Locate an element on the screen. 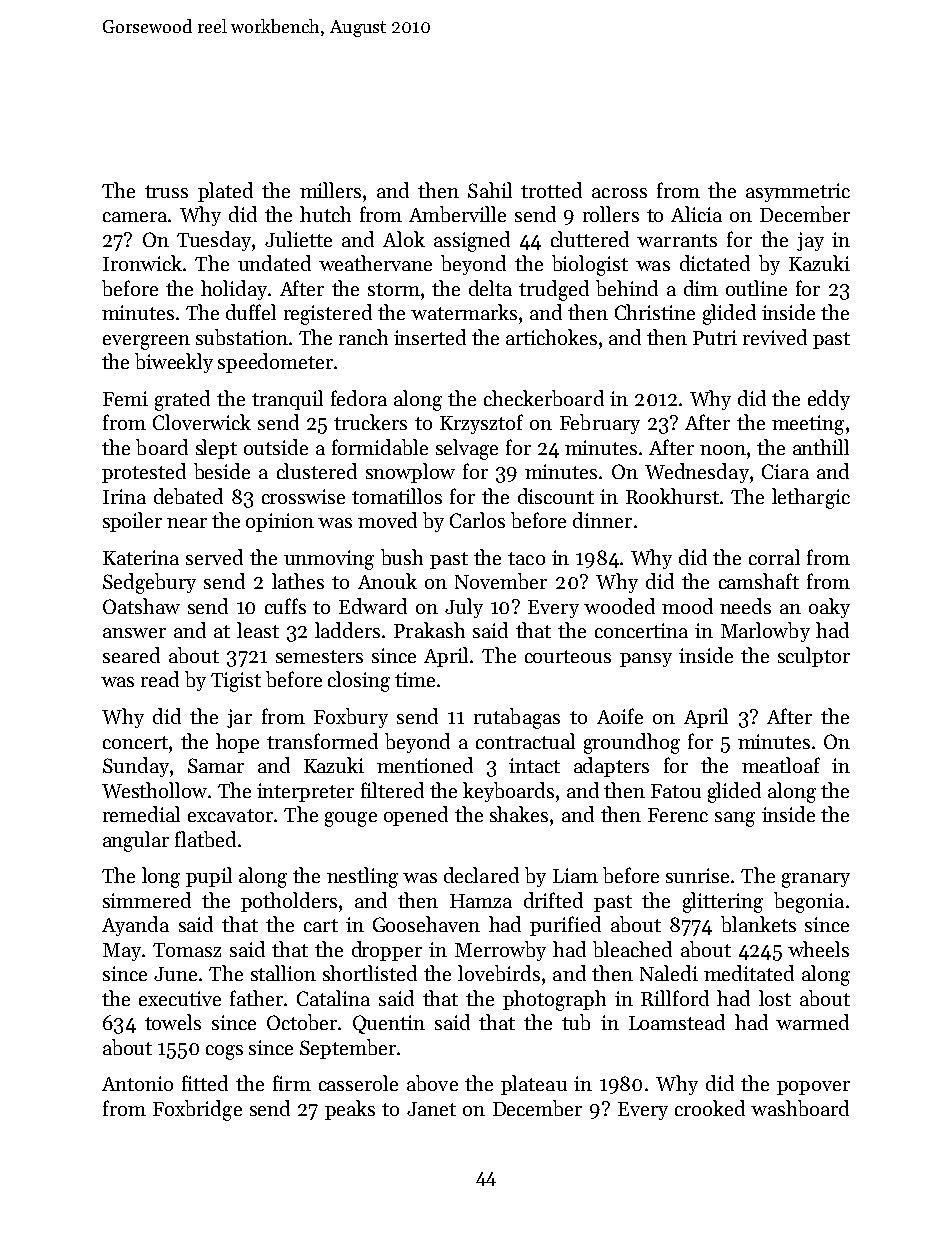  tomatillos is located at coordinates (397, 496).
